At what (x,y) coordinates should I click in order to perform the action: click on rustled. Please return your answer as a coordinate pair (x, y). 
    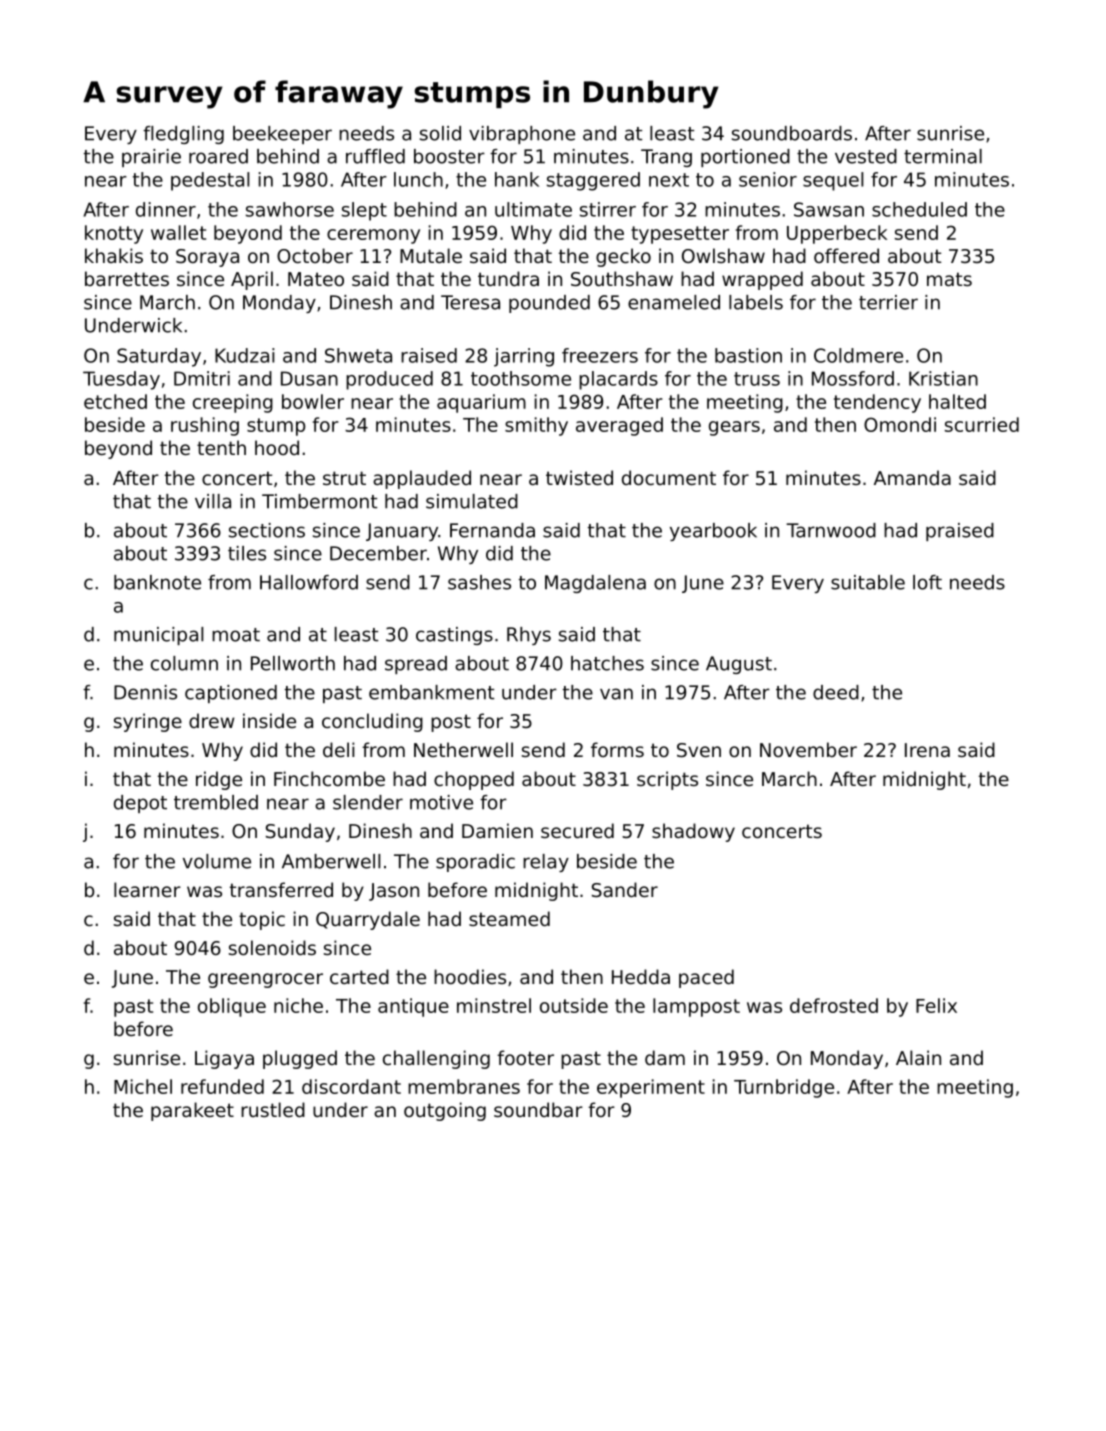
    Looking at the image, I should click on (273, 1109).
